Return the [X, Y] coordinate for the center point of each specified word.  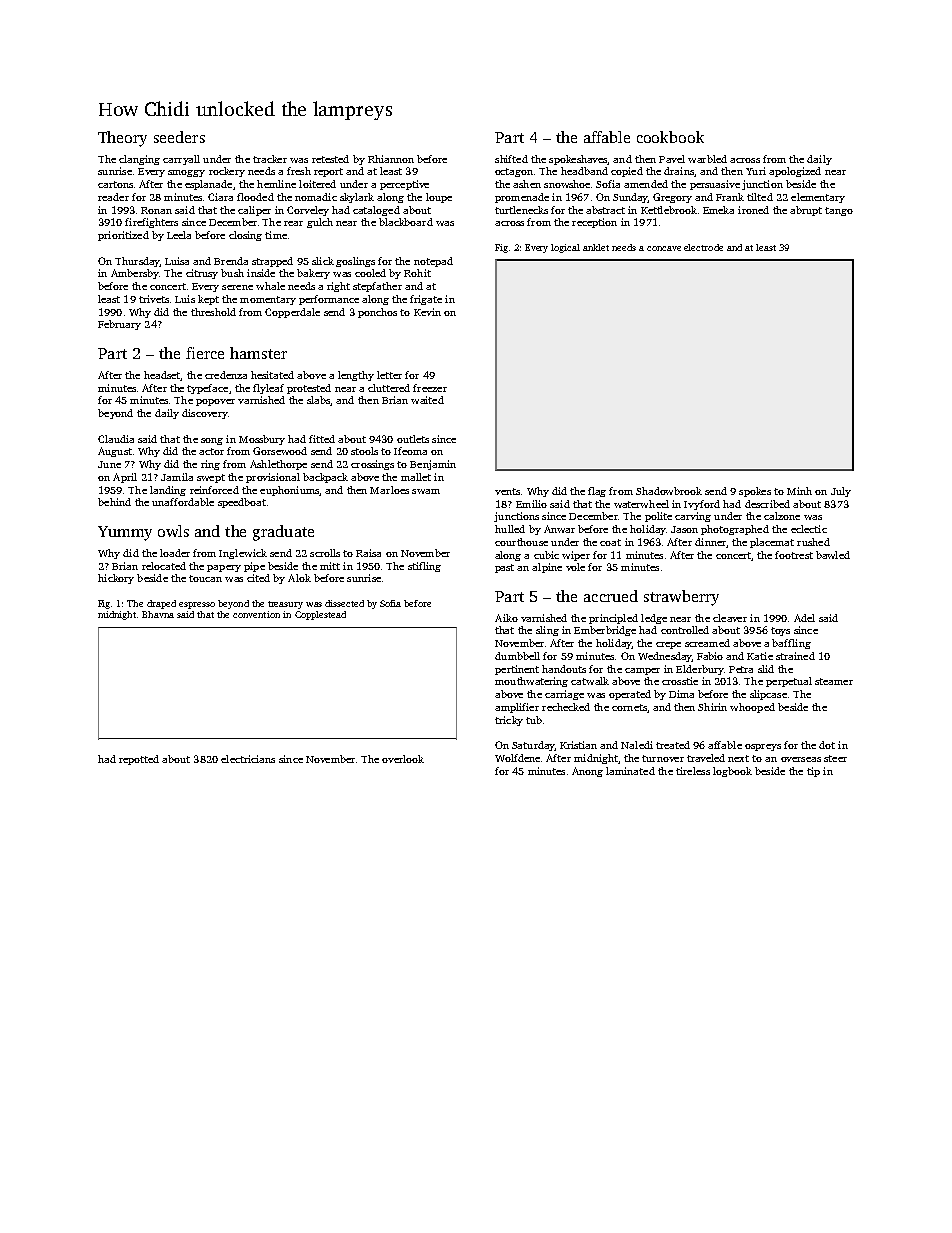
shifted [511, 159]
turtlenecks [521, 210]
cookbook [670, 137]
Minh [799, 491]
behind [114, 502]
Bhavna [158, 614]
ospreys [763, 747]
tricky [509, 721]
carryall [181, 160]
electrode [703, 247]
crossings [372, 465]
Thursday [137, 262]
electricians [248, 759]
